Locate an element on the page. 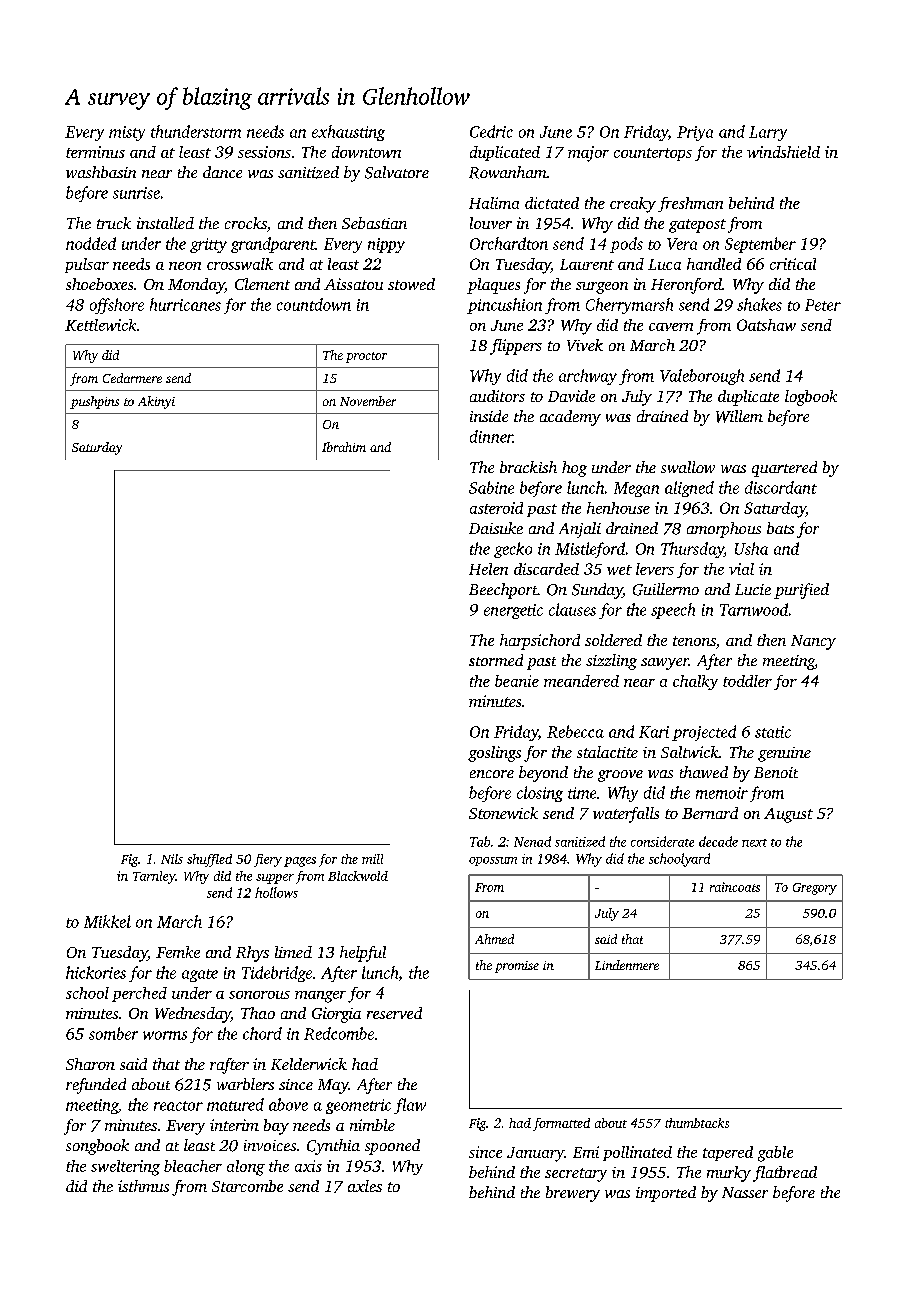  imported is located at coordinates (666, 1194).
